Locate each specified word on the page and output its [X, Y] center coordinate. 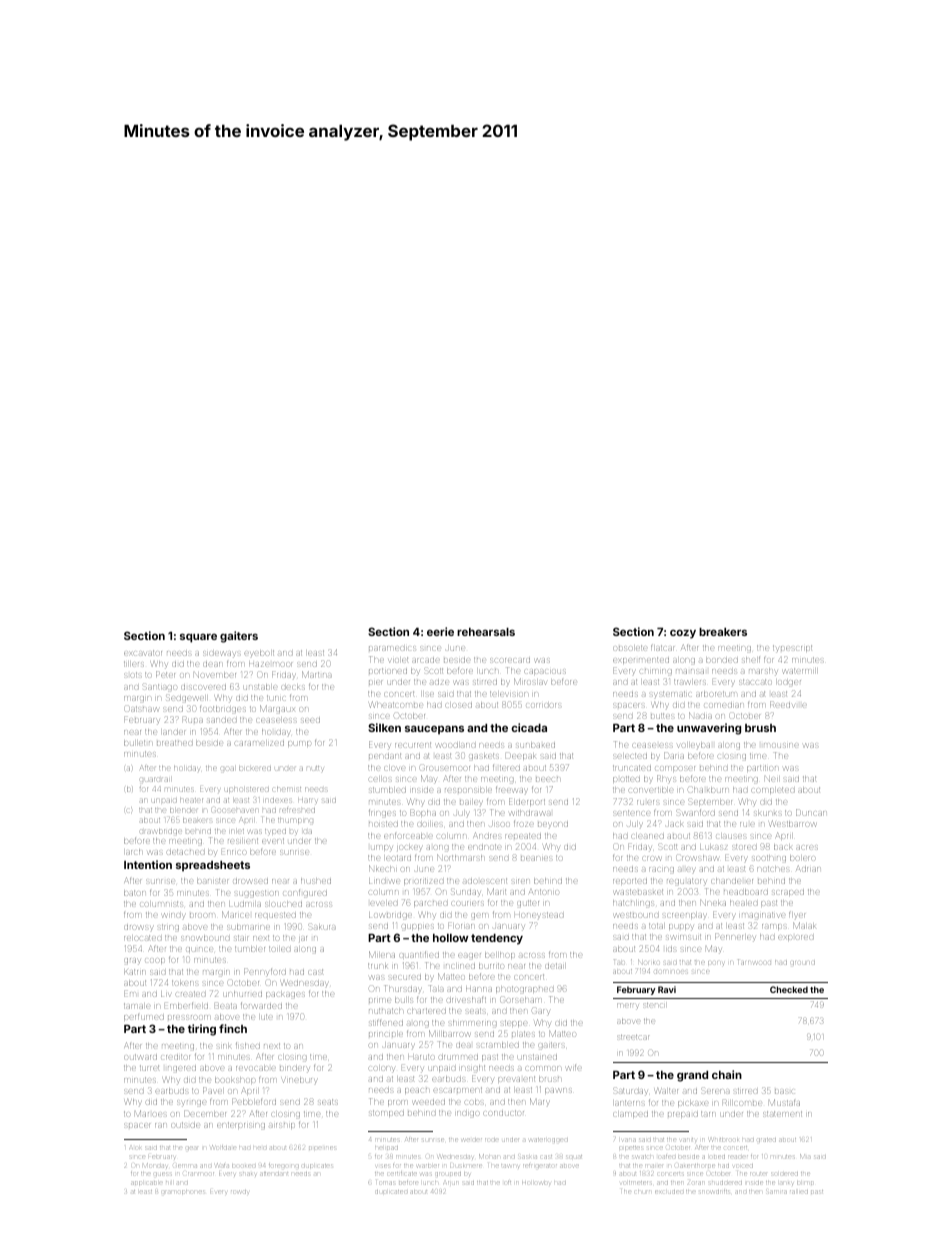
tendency [497, 939]
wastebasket [638, 892]
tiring [202, 1030]
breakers [723, 632]
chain [727, 1074]
